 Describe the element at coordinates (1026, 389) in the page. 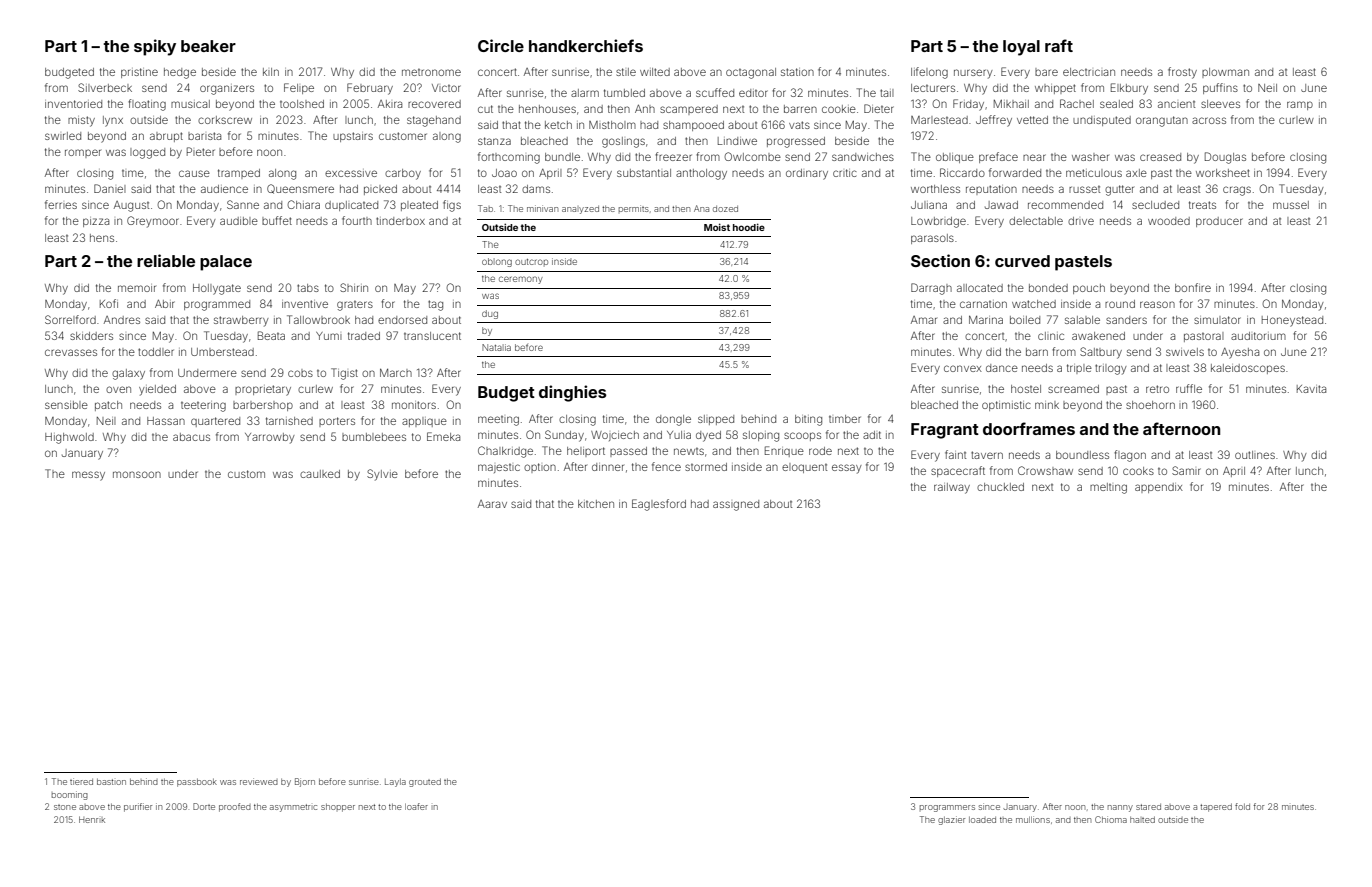

I see `hostel` at that location.
